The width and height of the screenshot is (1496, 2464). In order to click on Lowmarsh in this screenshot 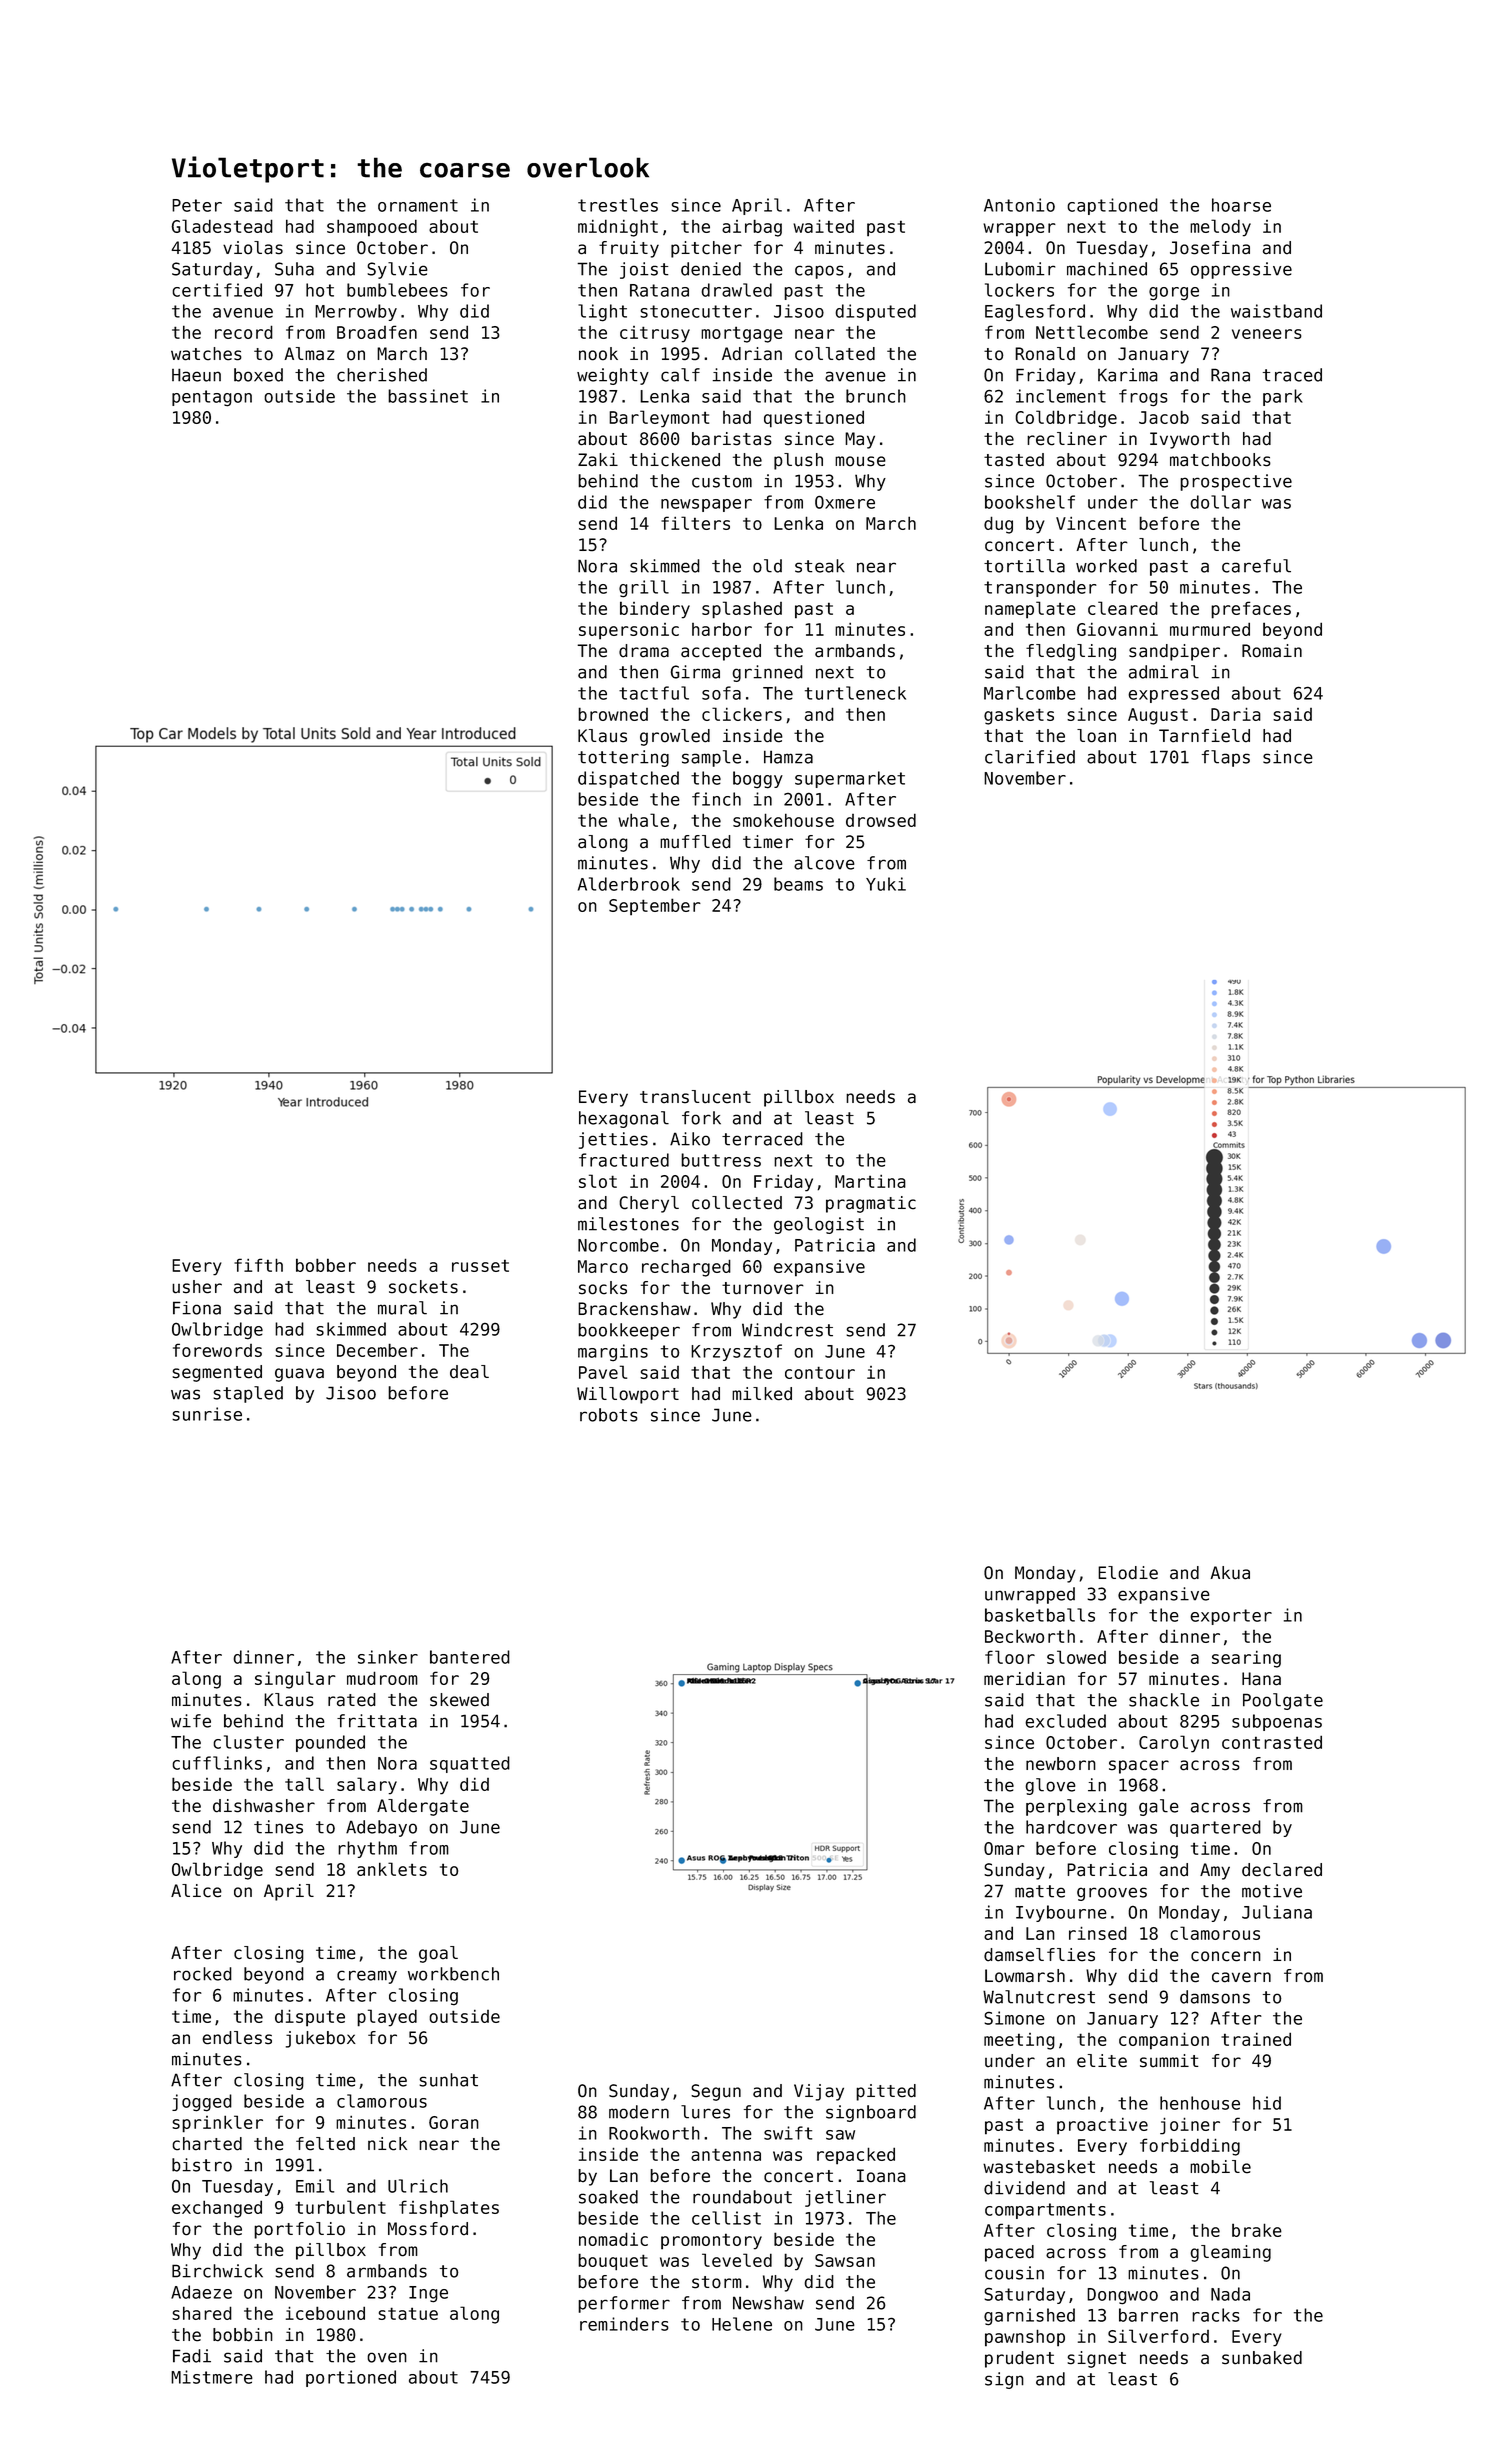, I will do `click(1025, 1976)`.
